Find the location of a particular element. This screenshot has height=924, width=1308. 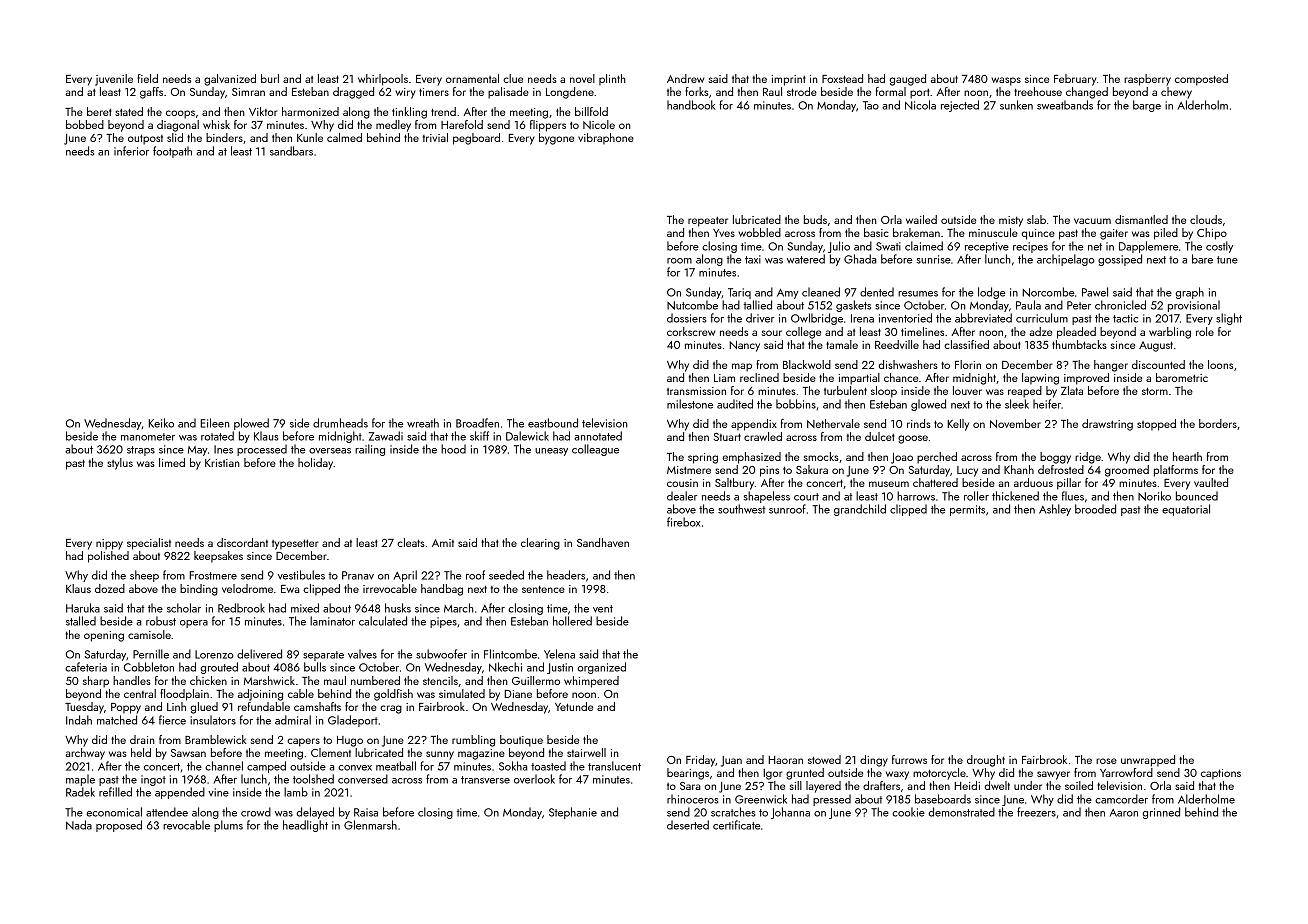

unwrapped is located at coordinates (1148, 761).
